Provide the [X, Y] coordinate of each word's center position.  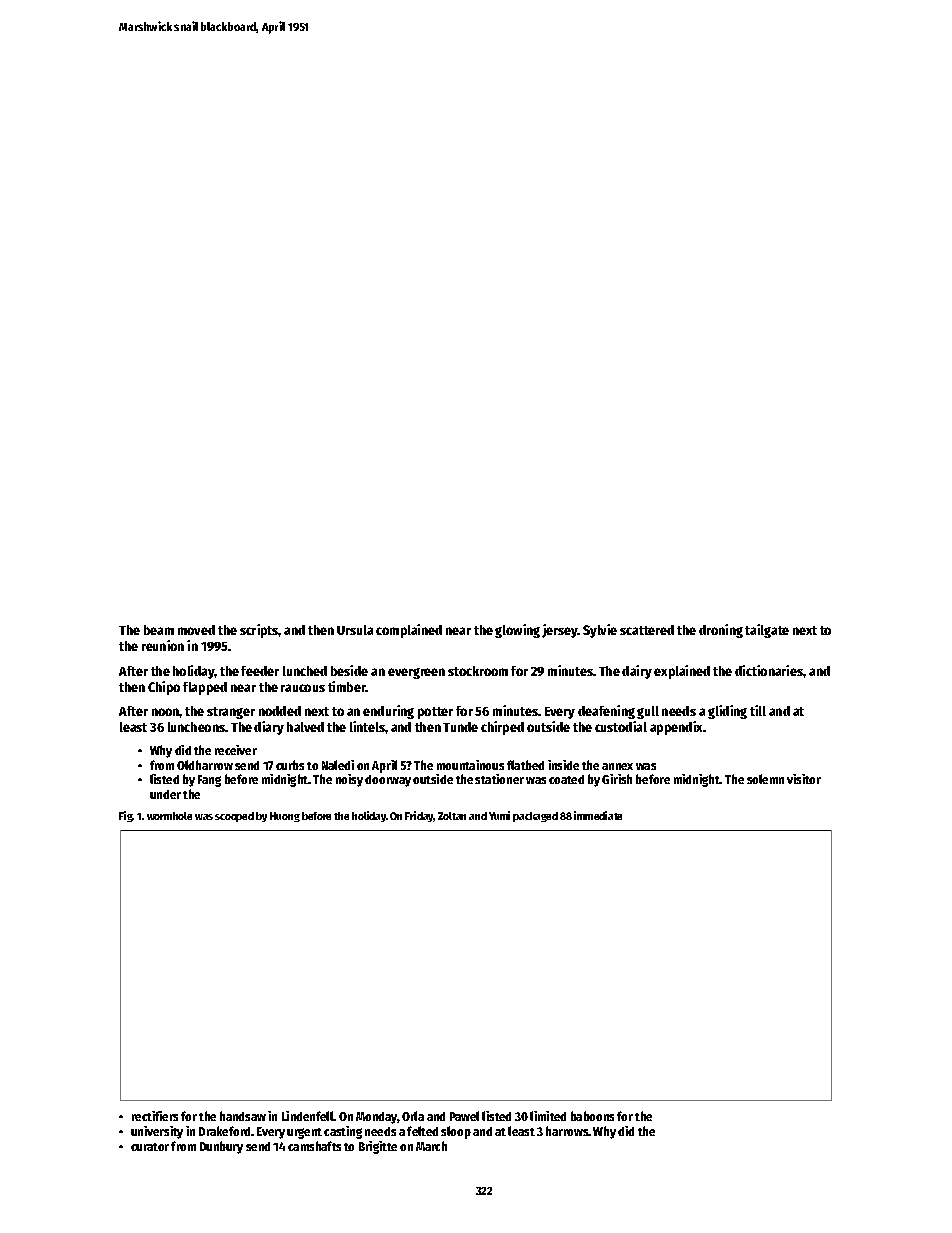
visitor [804, 779]
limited [548, 1116]
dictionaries [769, 670]
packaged [535, 817]
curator [150, 1147]
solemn [765, 779]
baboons [592, 1116]
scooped [234, 817]
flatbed [525, 765]
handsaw [243, 1116]
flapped [205, 688]
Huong [285, 817]
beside [349, 670]
